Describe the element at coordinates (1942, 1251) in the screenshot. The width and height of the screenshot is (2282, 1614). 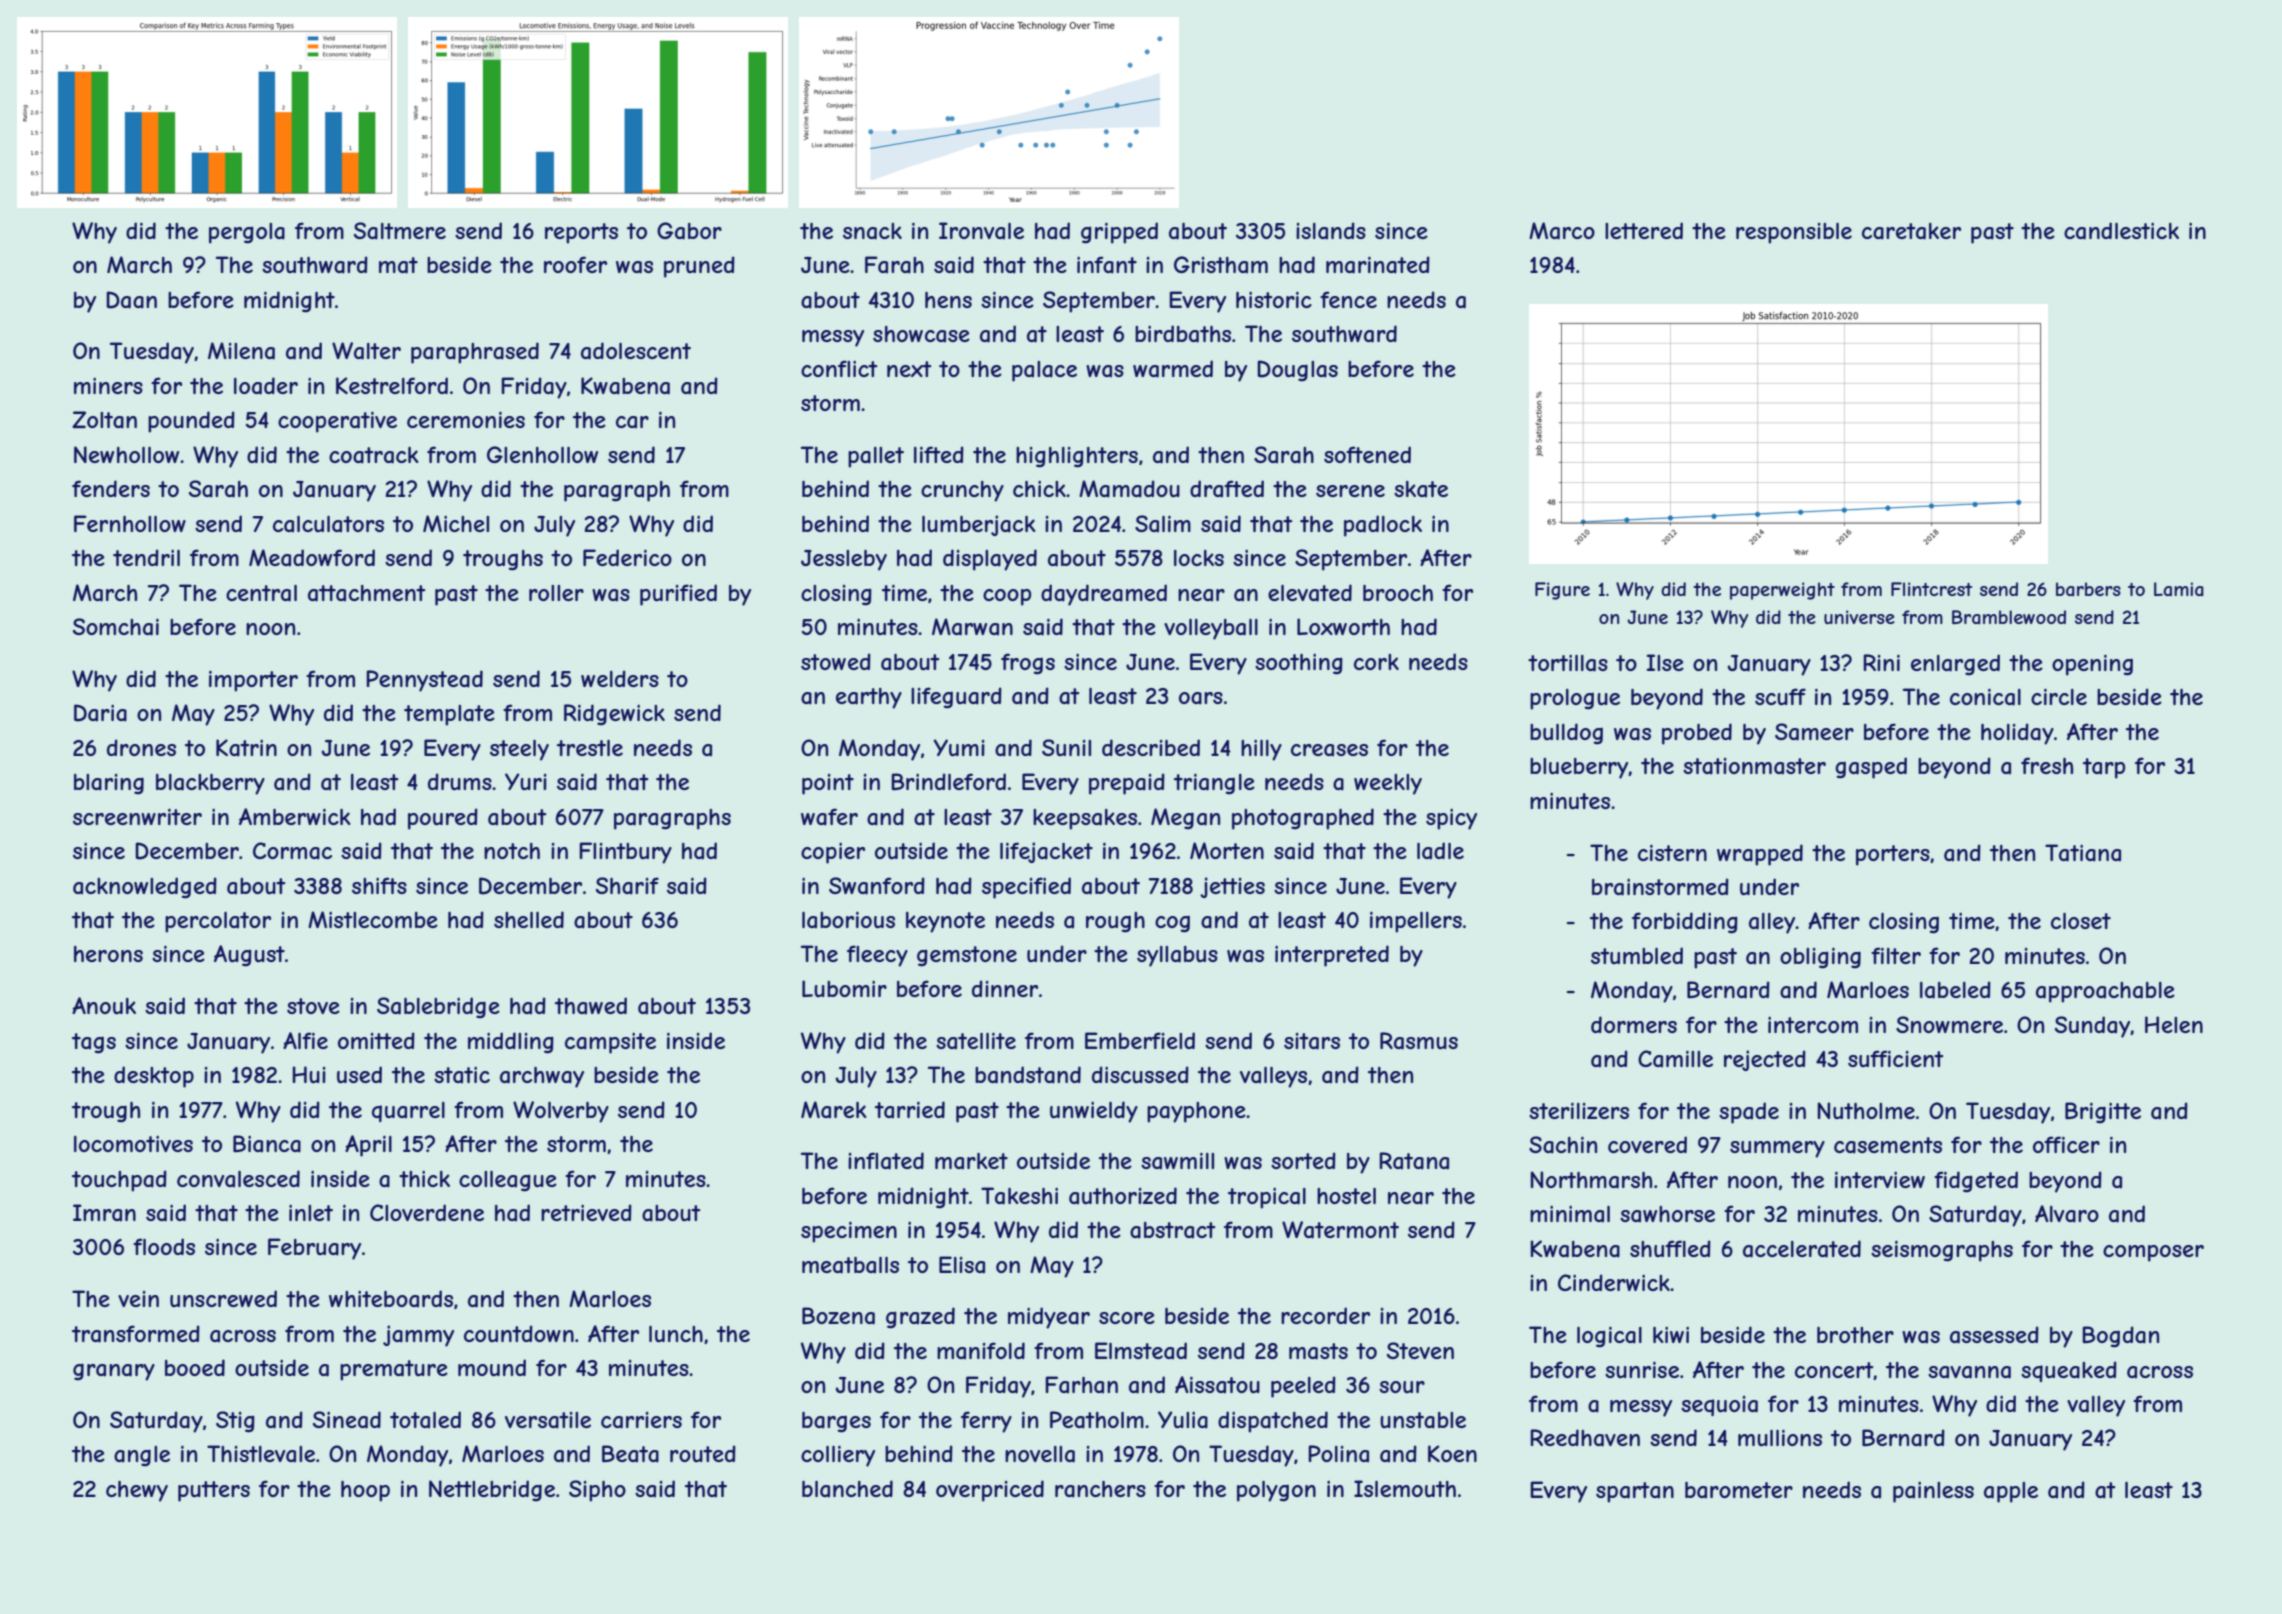
I see `seismographs` at that location.
